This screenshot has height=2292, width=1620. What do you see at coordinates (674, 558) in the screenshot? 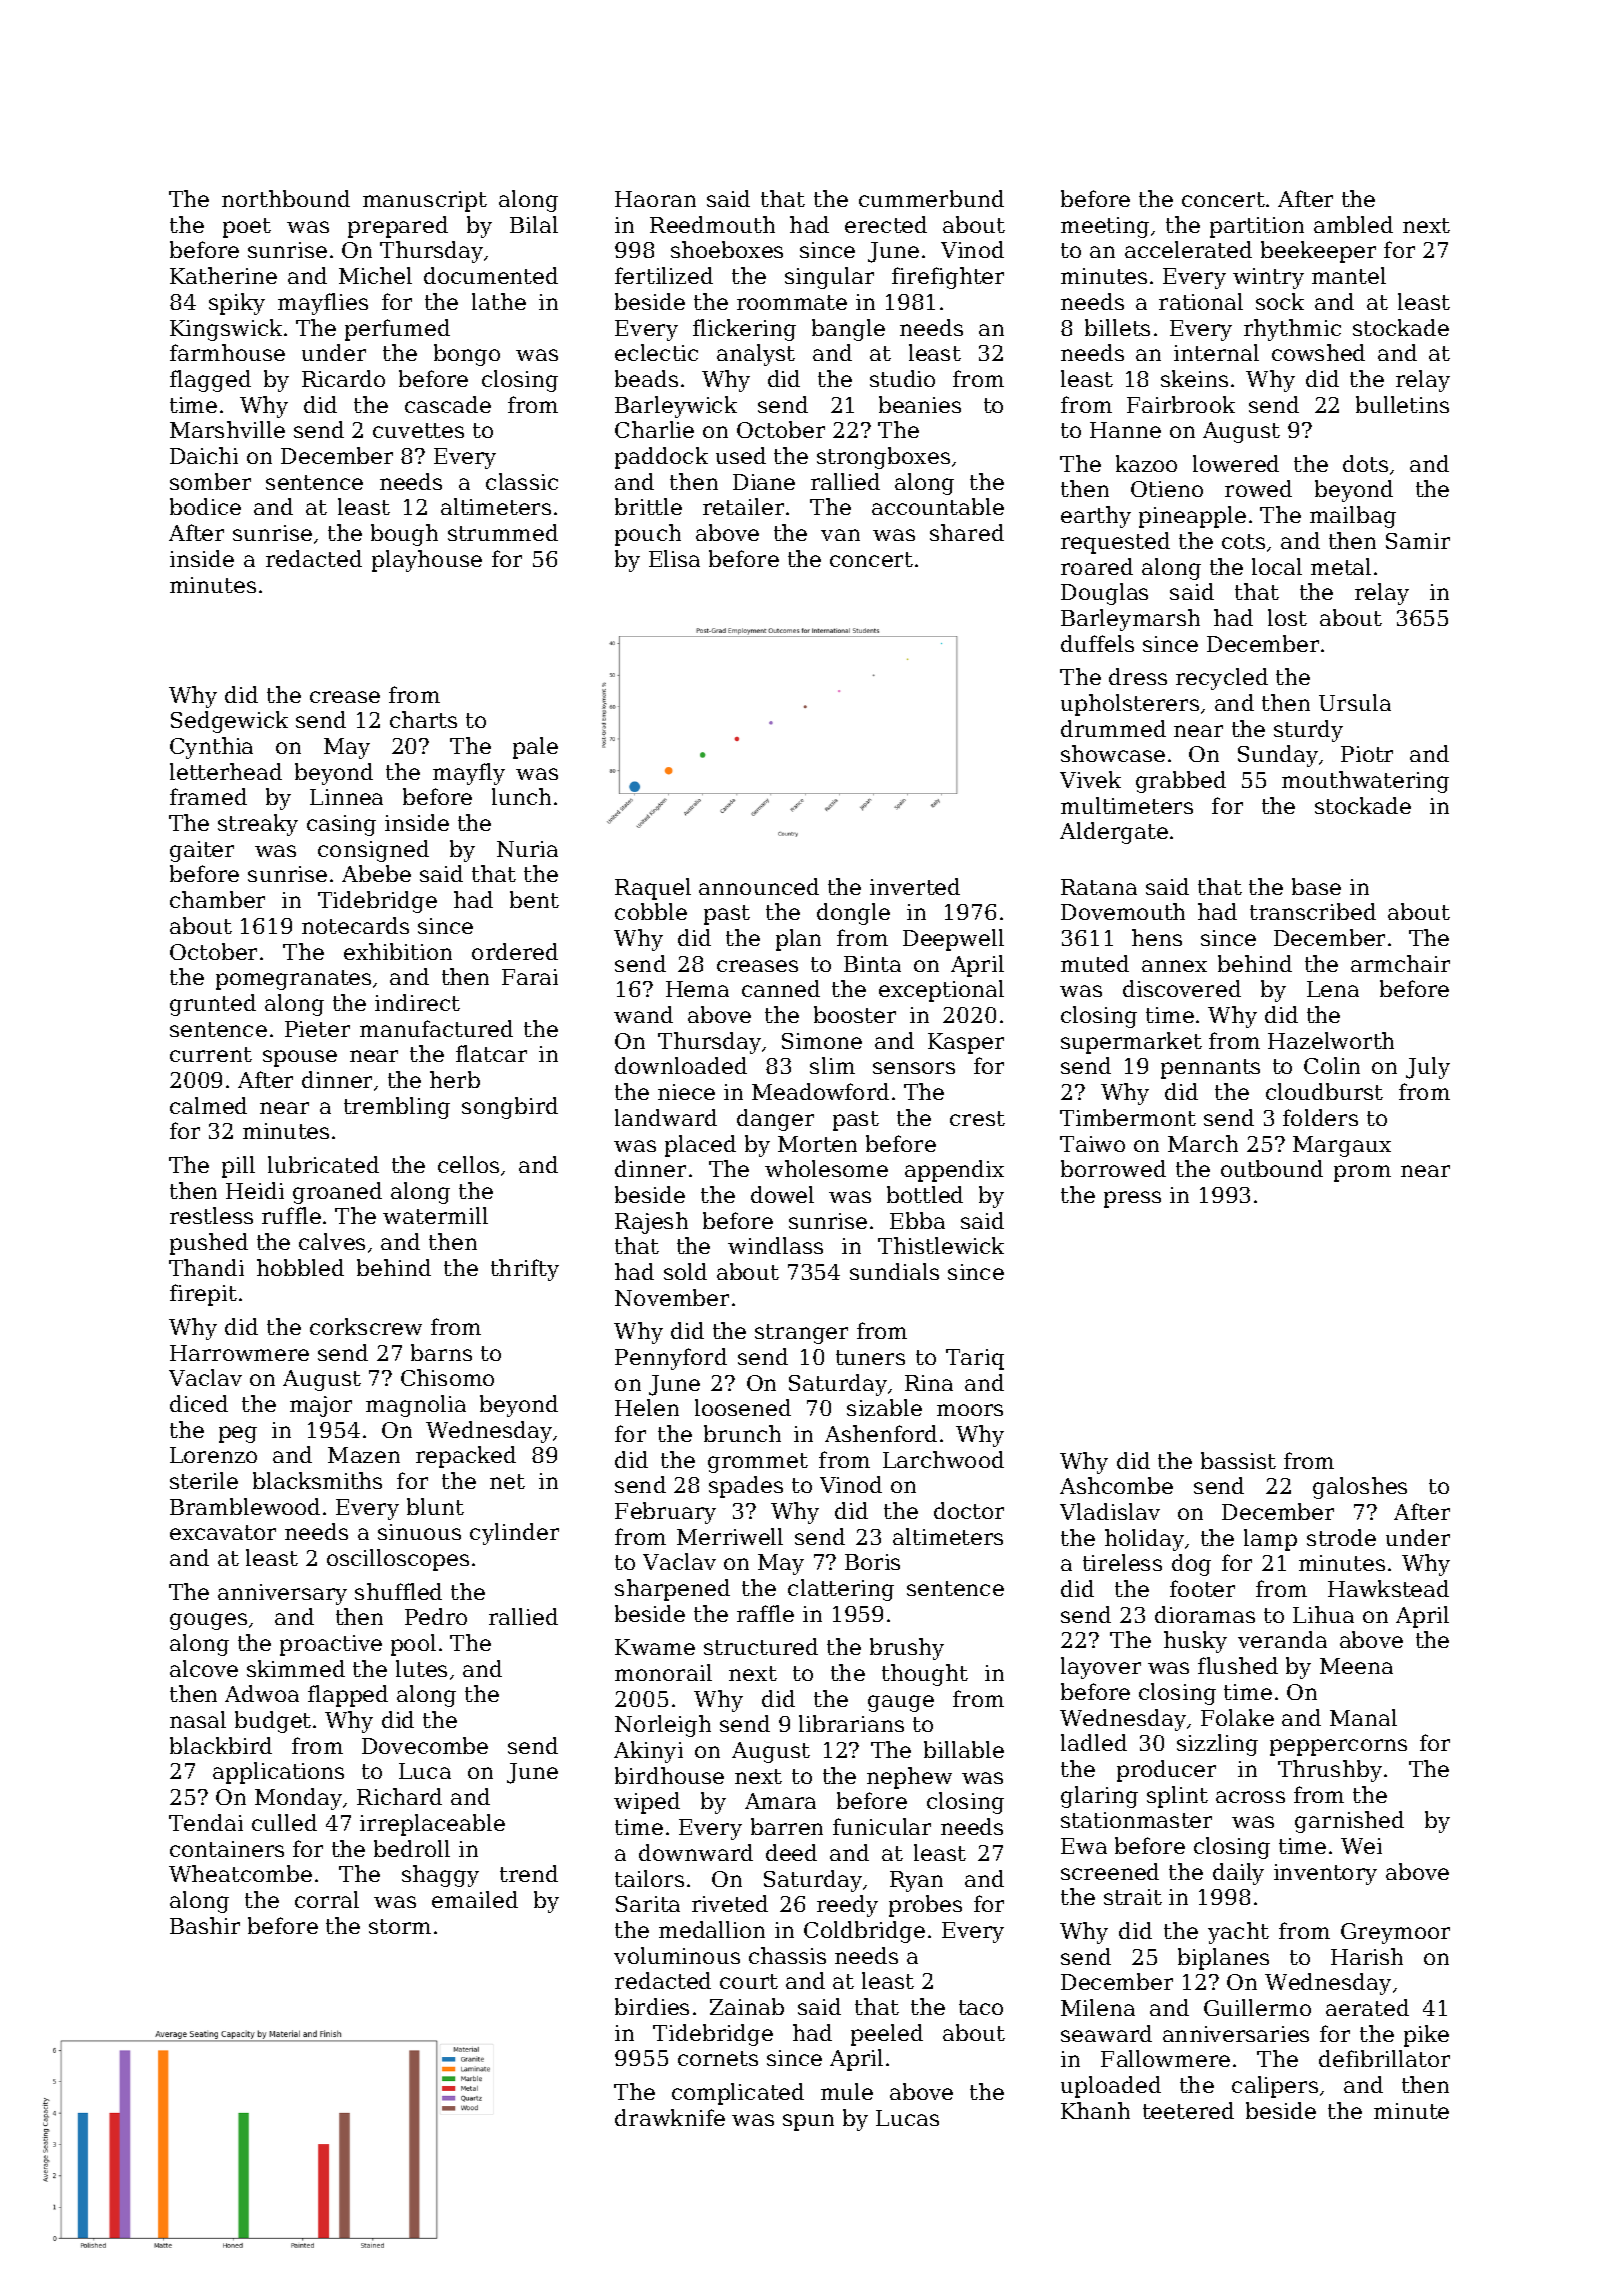
I see `Elisa` at bounding box center [674, 558].
